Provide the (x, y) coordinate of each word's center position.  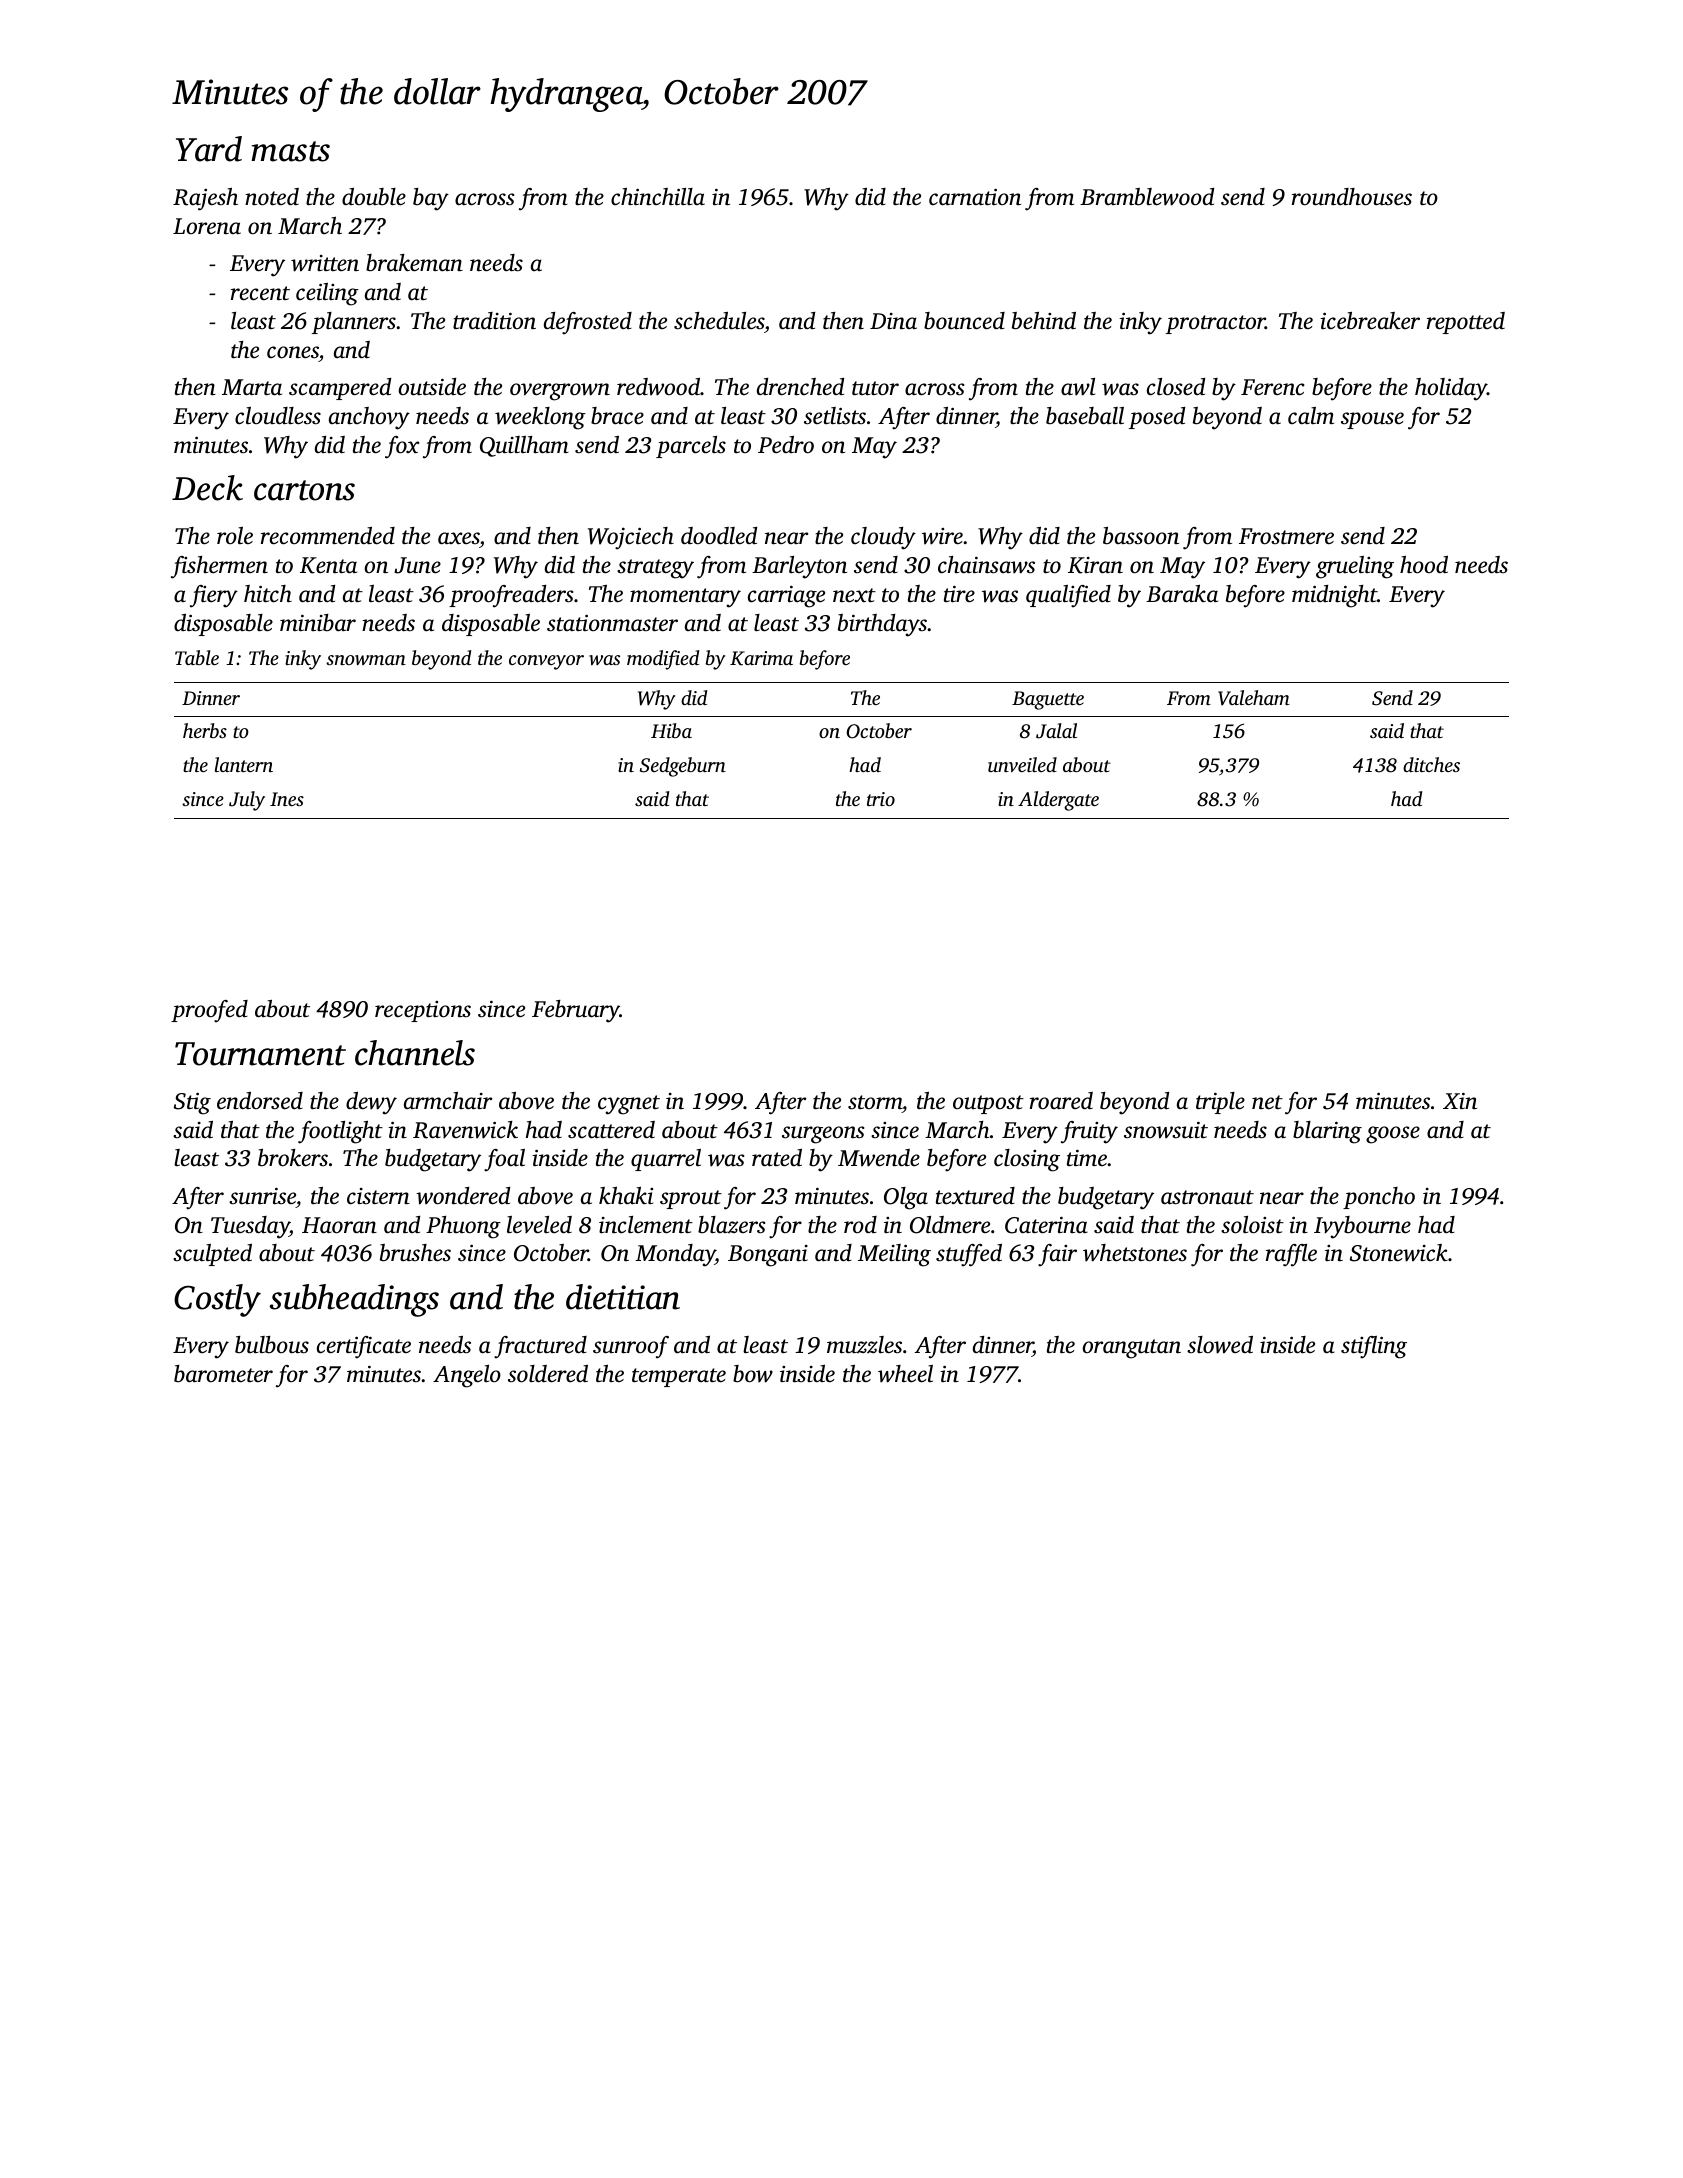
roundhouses (1352, 197)
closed (1176, 387)
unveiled (1022, 765)
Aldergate (1058, 801)
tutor (875, 388)
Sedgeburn (683, 767)
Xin (1460, 1100)
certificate (364, 1347)
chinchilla (658, 197)
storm (875, 1102)
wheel (905, 1374)
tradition (494, 320)
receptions (423, 1011)
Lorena (207, 226)
